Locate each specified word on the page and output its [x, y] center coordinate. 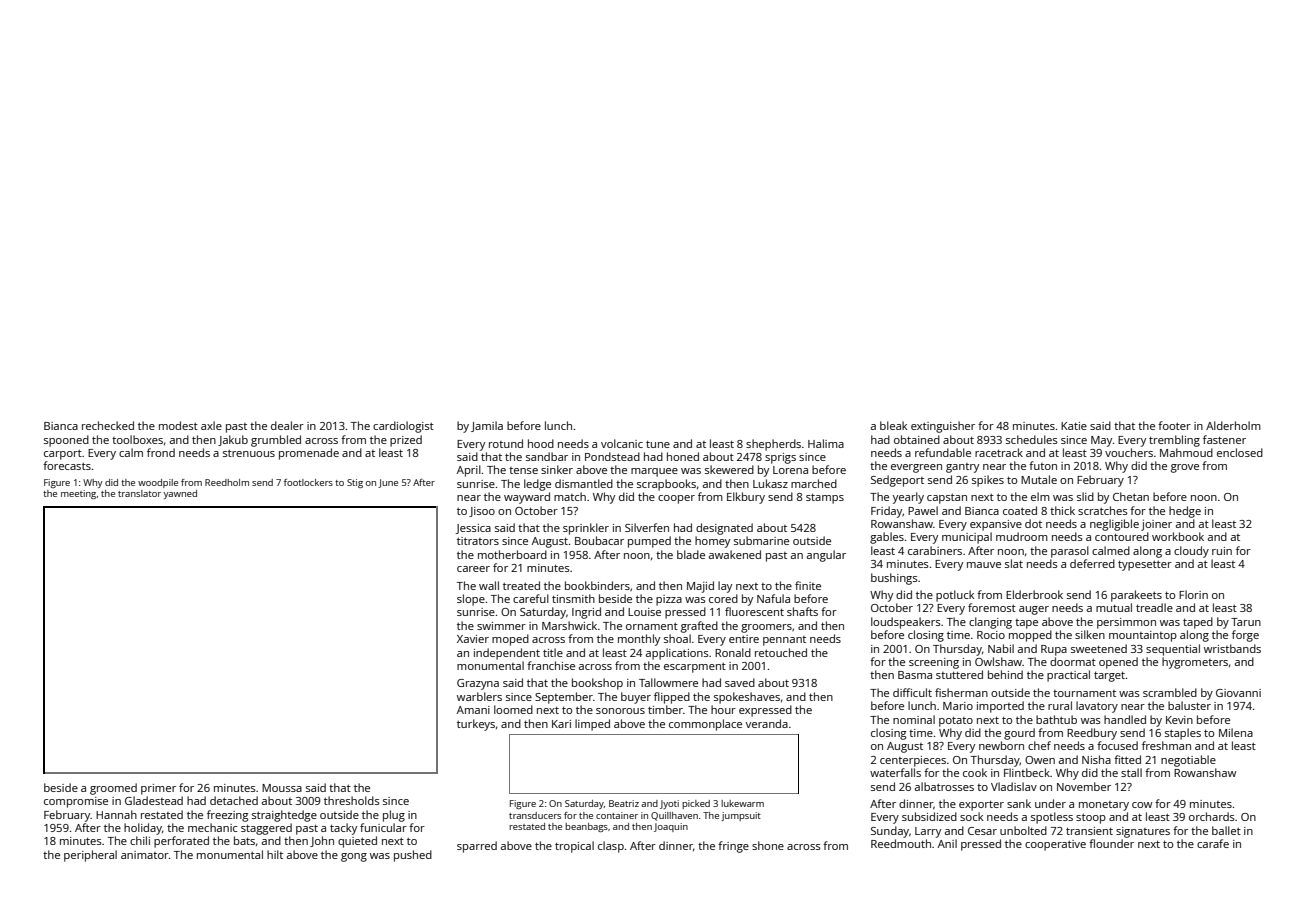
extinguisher [943, 427]
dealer [287, 425]
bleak [893, 425]
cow [1142, 805]
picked [696, 804]
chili [140, 840]
